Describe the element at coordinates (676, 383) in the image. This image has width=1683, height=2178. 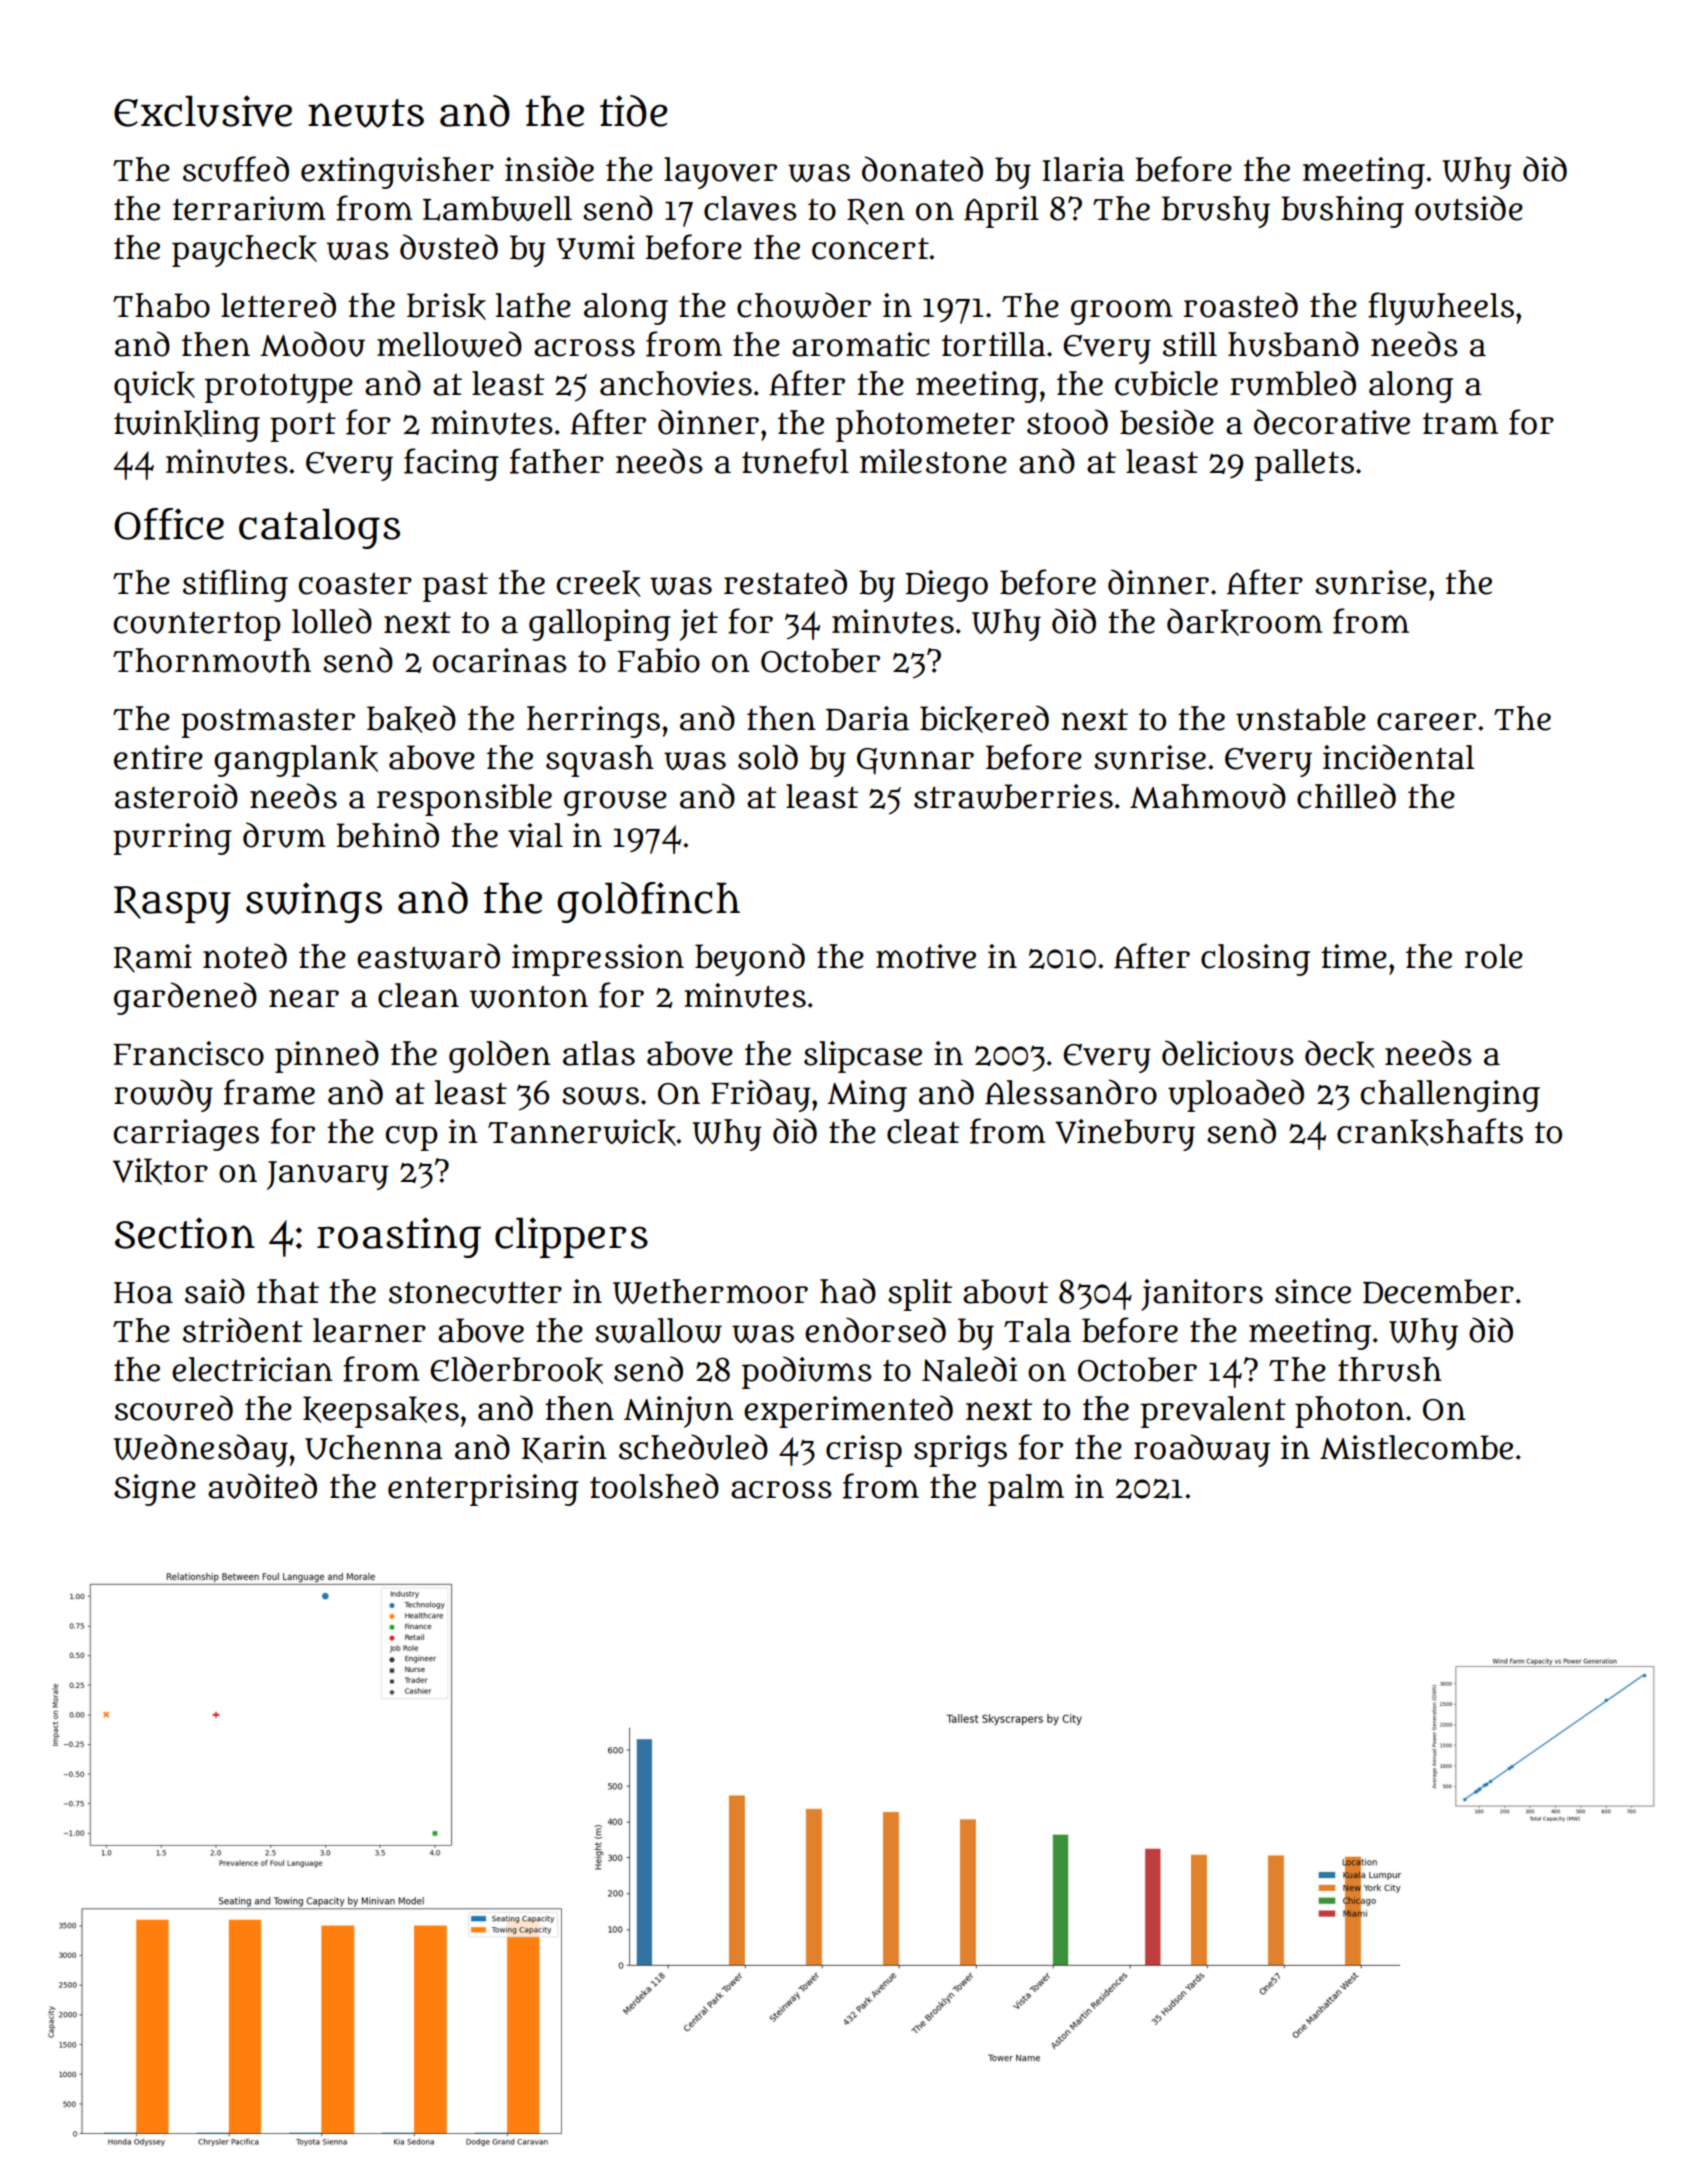
I see `anchovies` at that location.
